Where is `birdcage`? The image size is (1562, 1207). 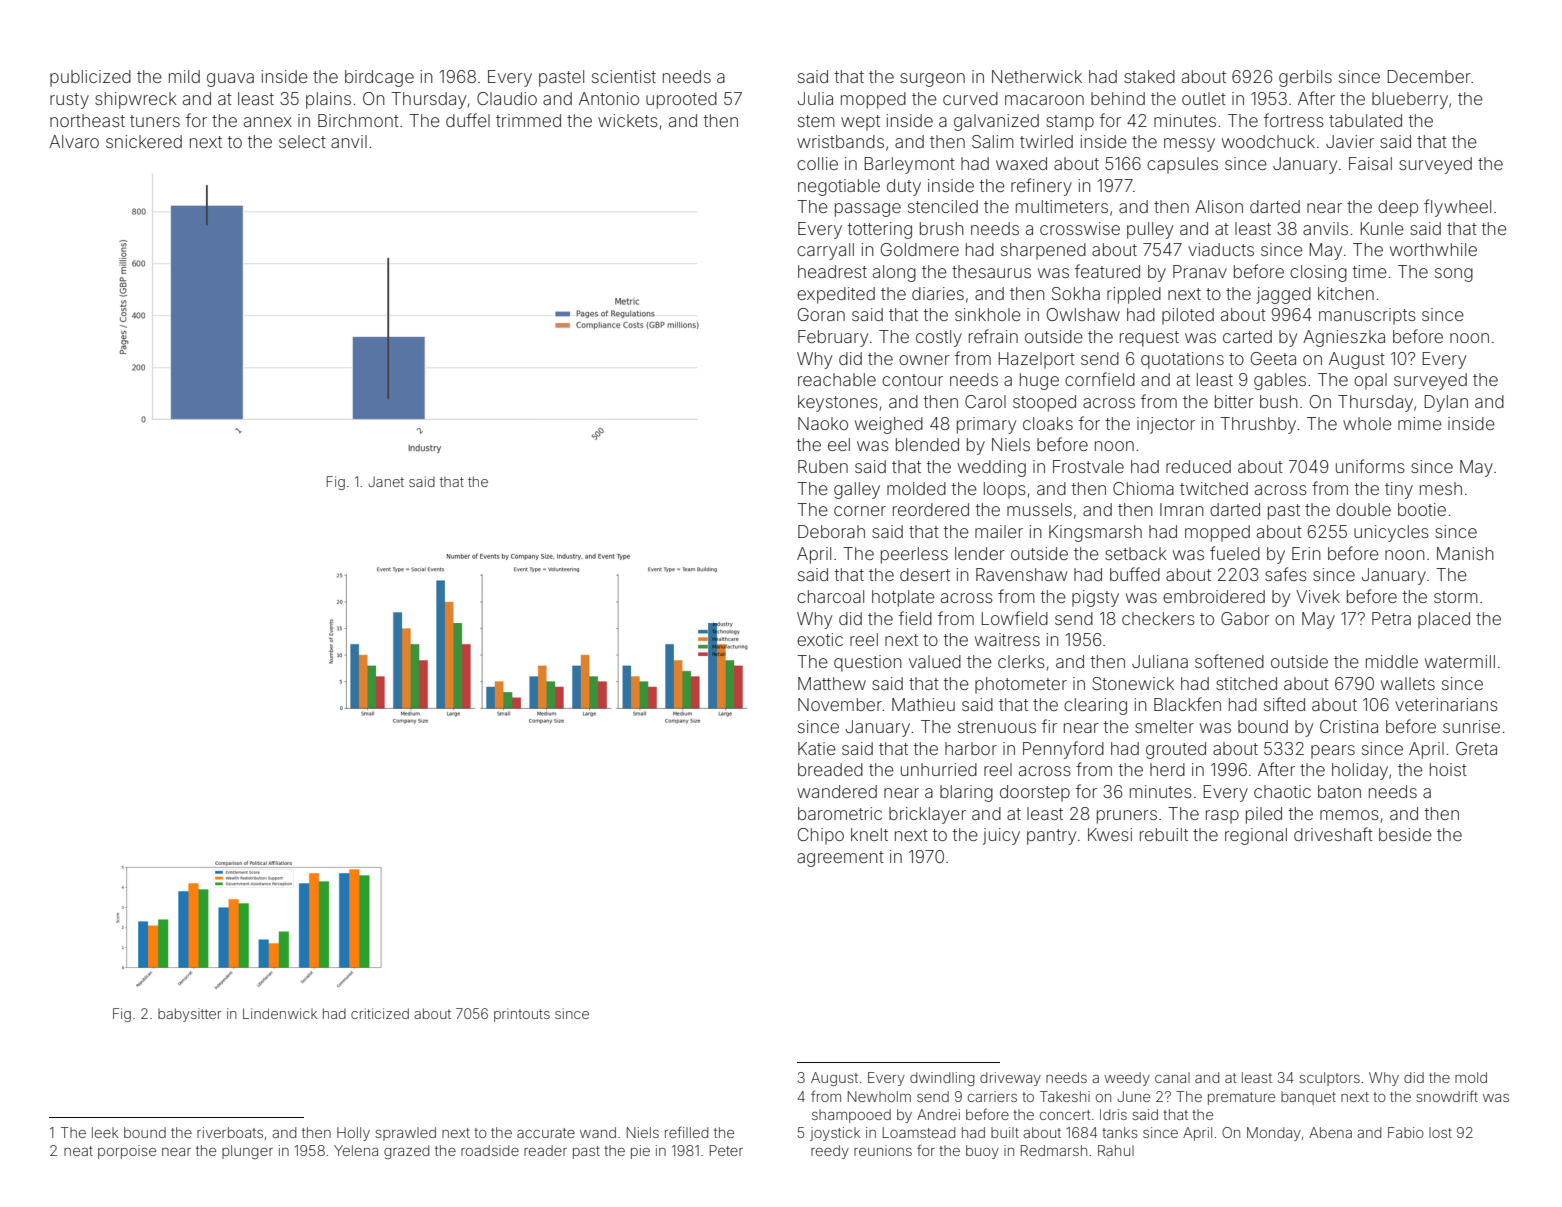
birdcage is located at coordinates (379, 78).
